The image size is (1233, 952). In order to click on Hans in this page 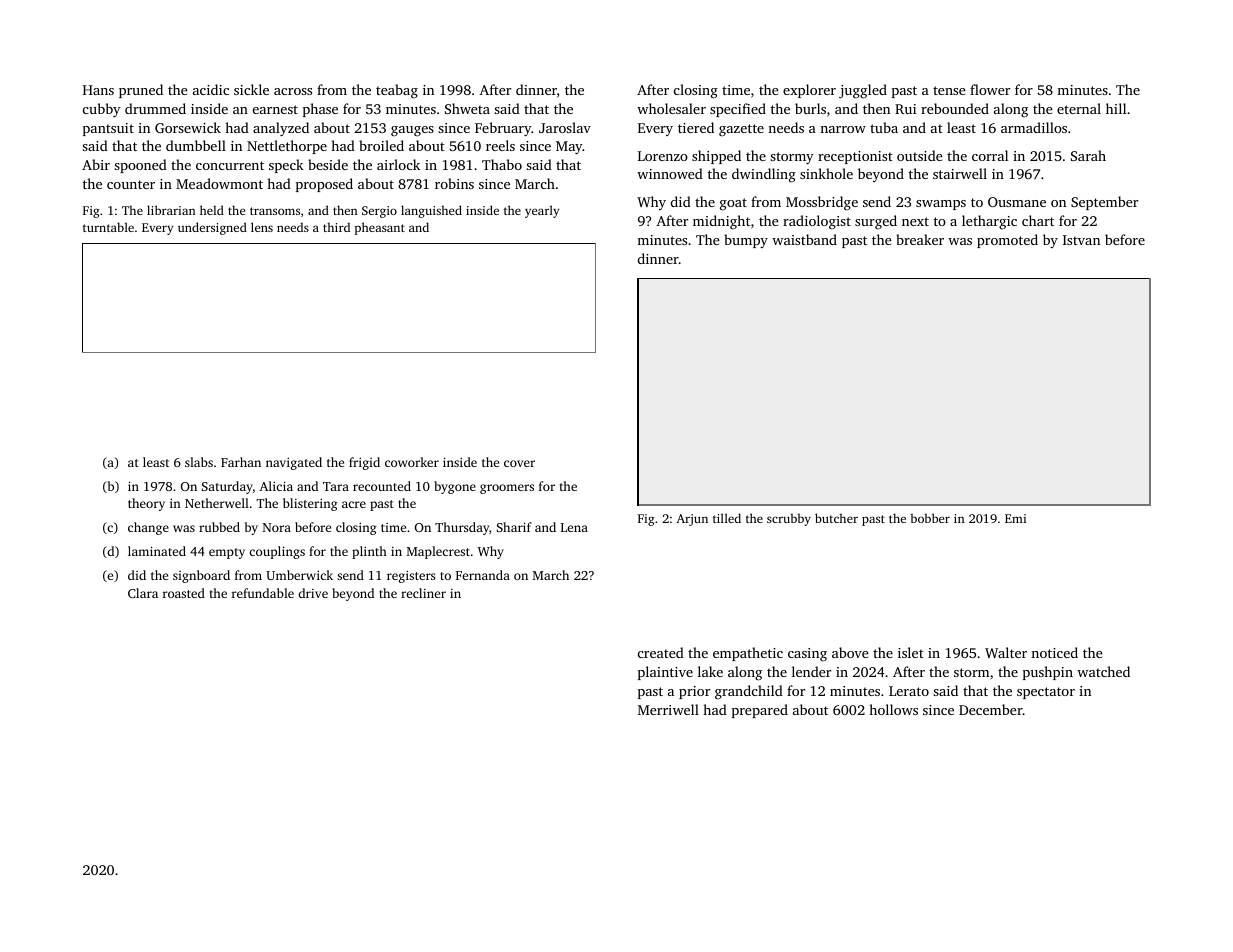, I will do `click(98, 90)`.
